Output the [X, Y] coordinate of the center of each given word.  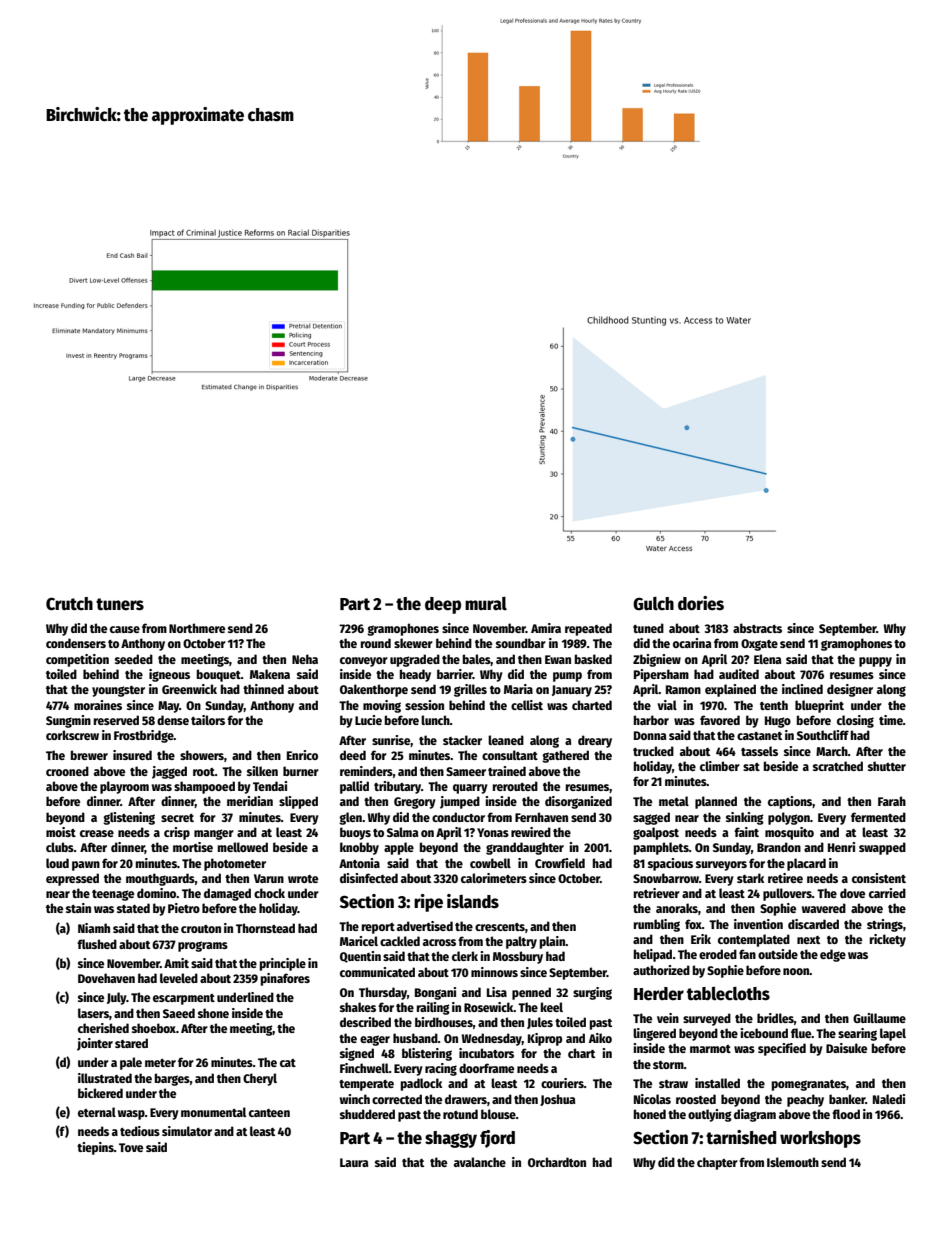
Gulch [653, 604]
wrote [303, 879]
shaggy [451, 1139]
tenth [774, 705]
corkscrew [72, 735]
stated [133, 908]
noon [796, 971]
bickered [100, 1093]
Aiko [600, 1038]
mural [486, 603]
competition [77, 660]
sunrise [391, 740]
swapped [882, 848]
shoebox [154, 1028]
